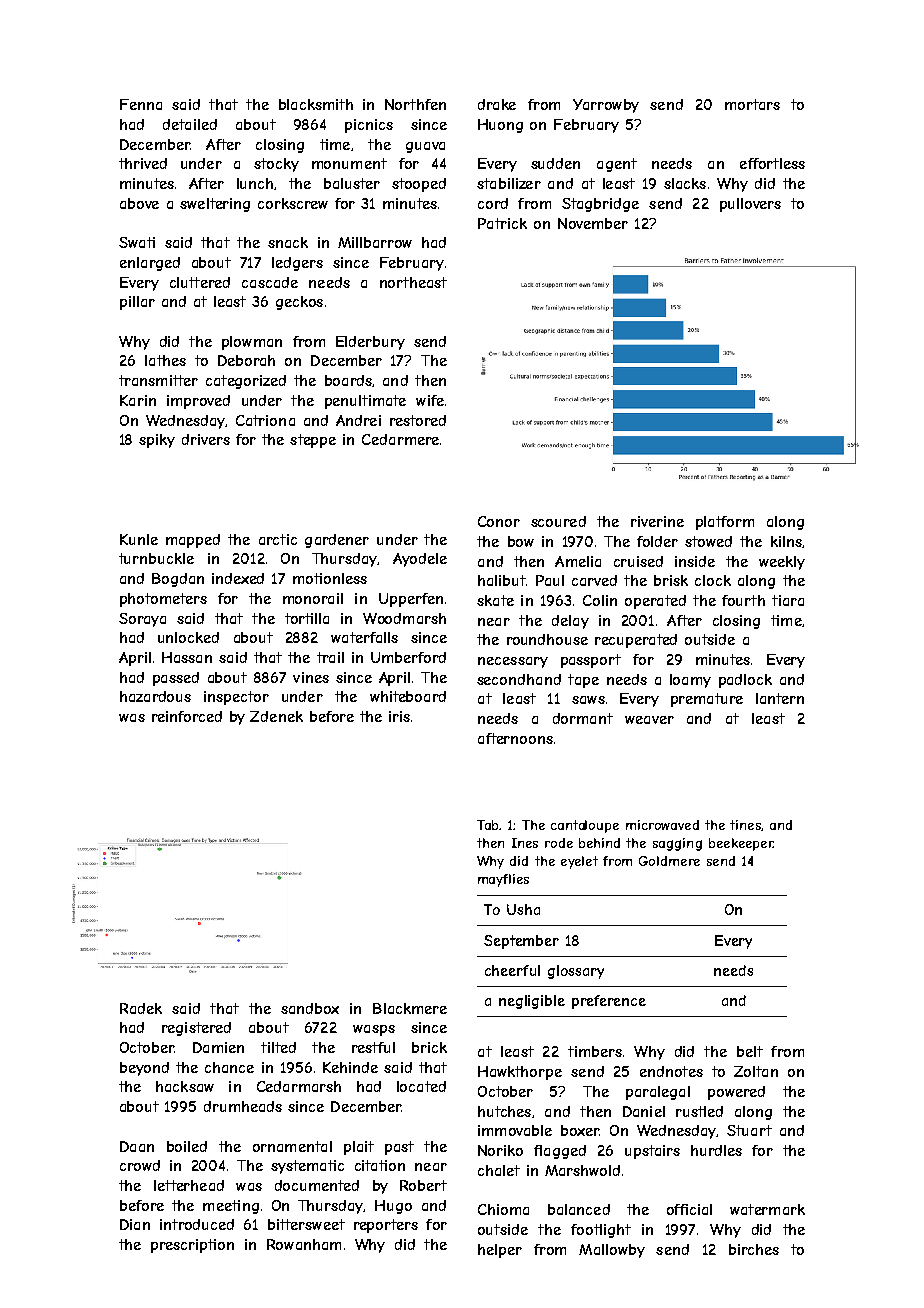 The width and height of the screenshot is (924, 1308). What do you see at coordinates (370, 343) in the screenshot?
I see `Elderbury` at bounding box center [370, 343].
